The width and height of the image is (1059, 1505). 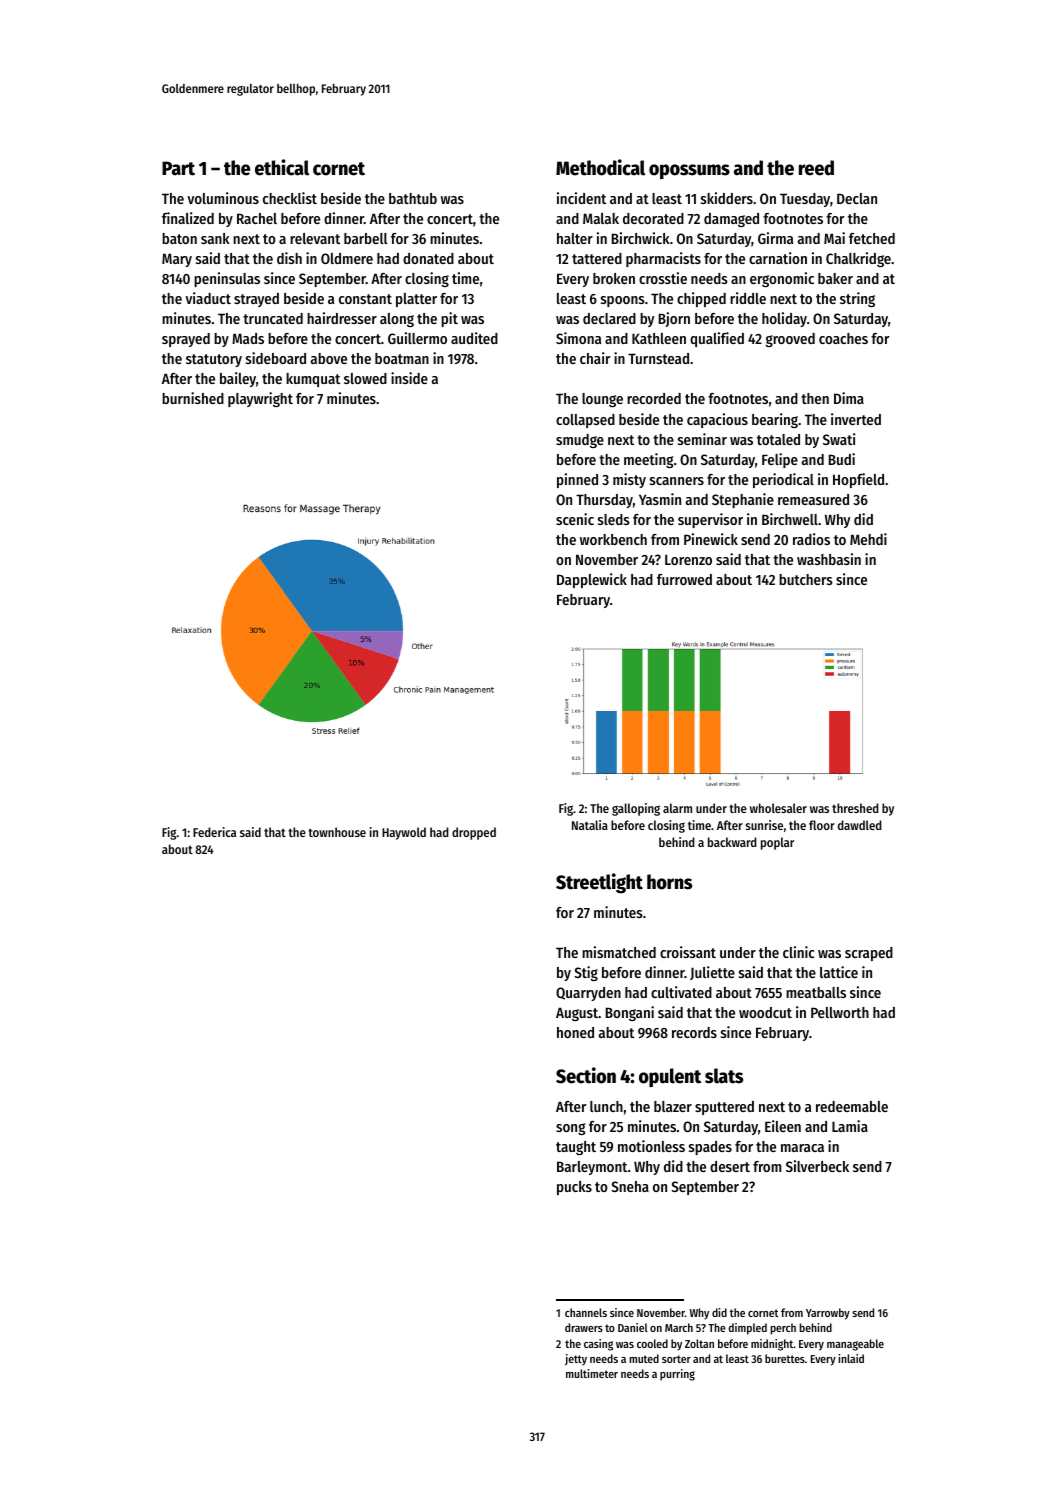 I want to click on smudge, so click(x=580, y=441).
